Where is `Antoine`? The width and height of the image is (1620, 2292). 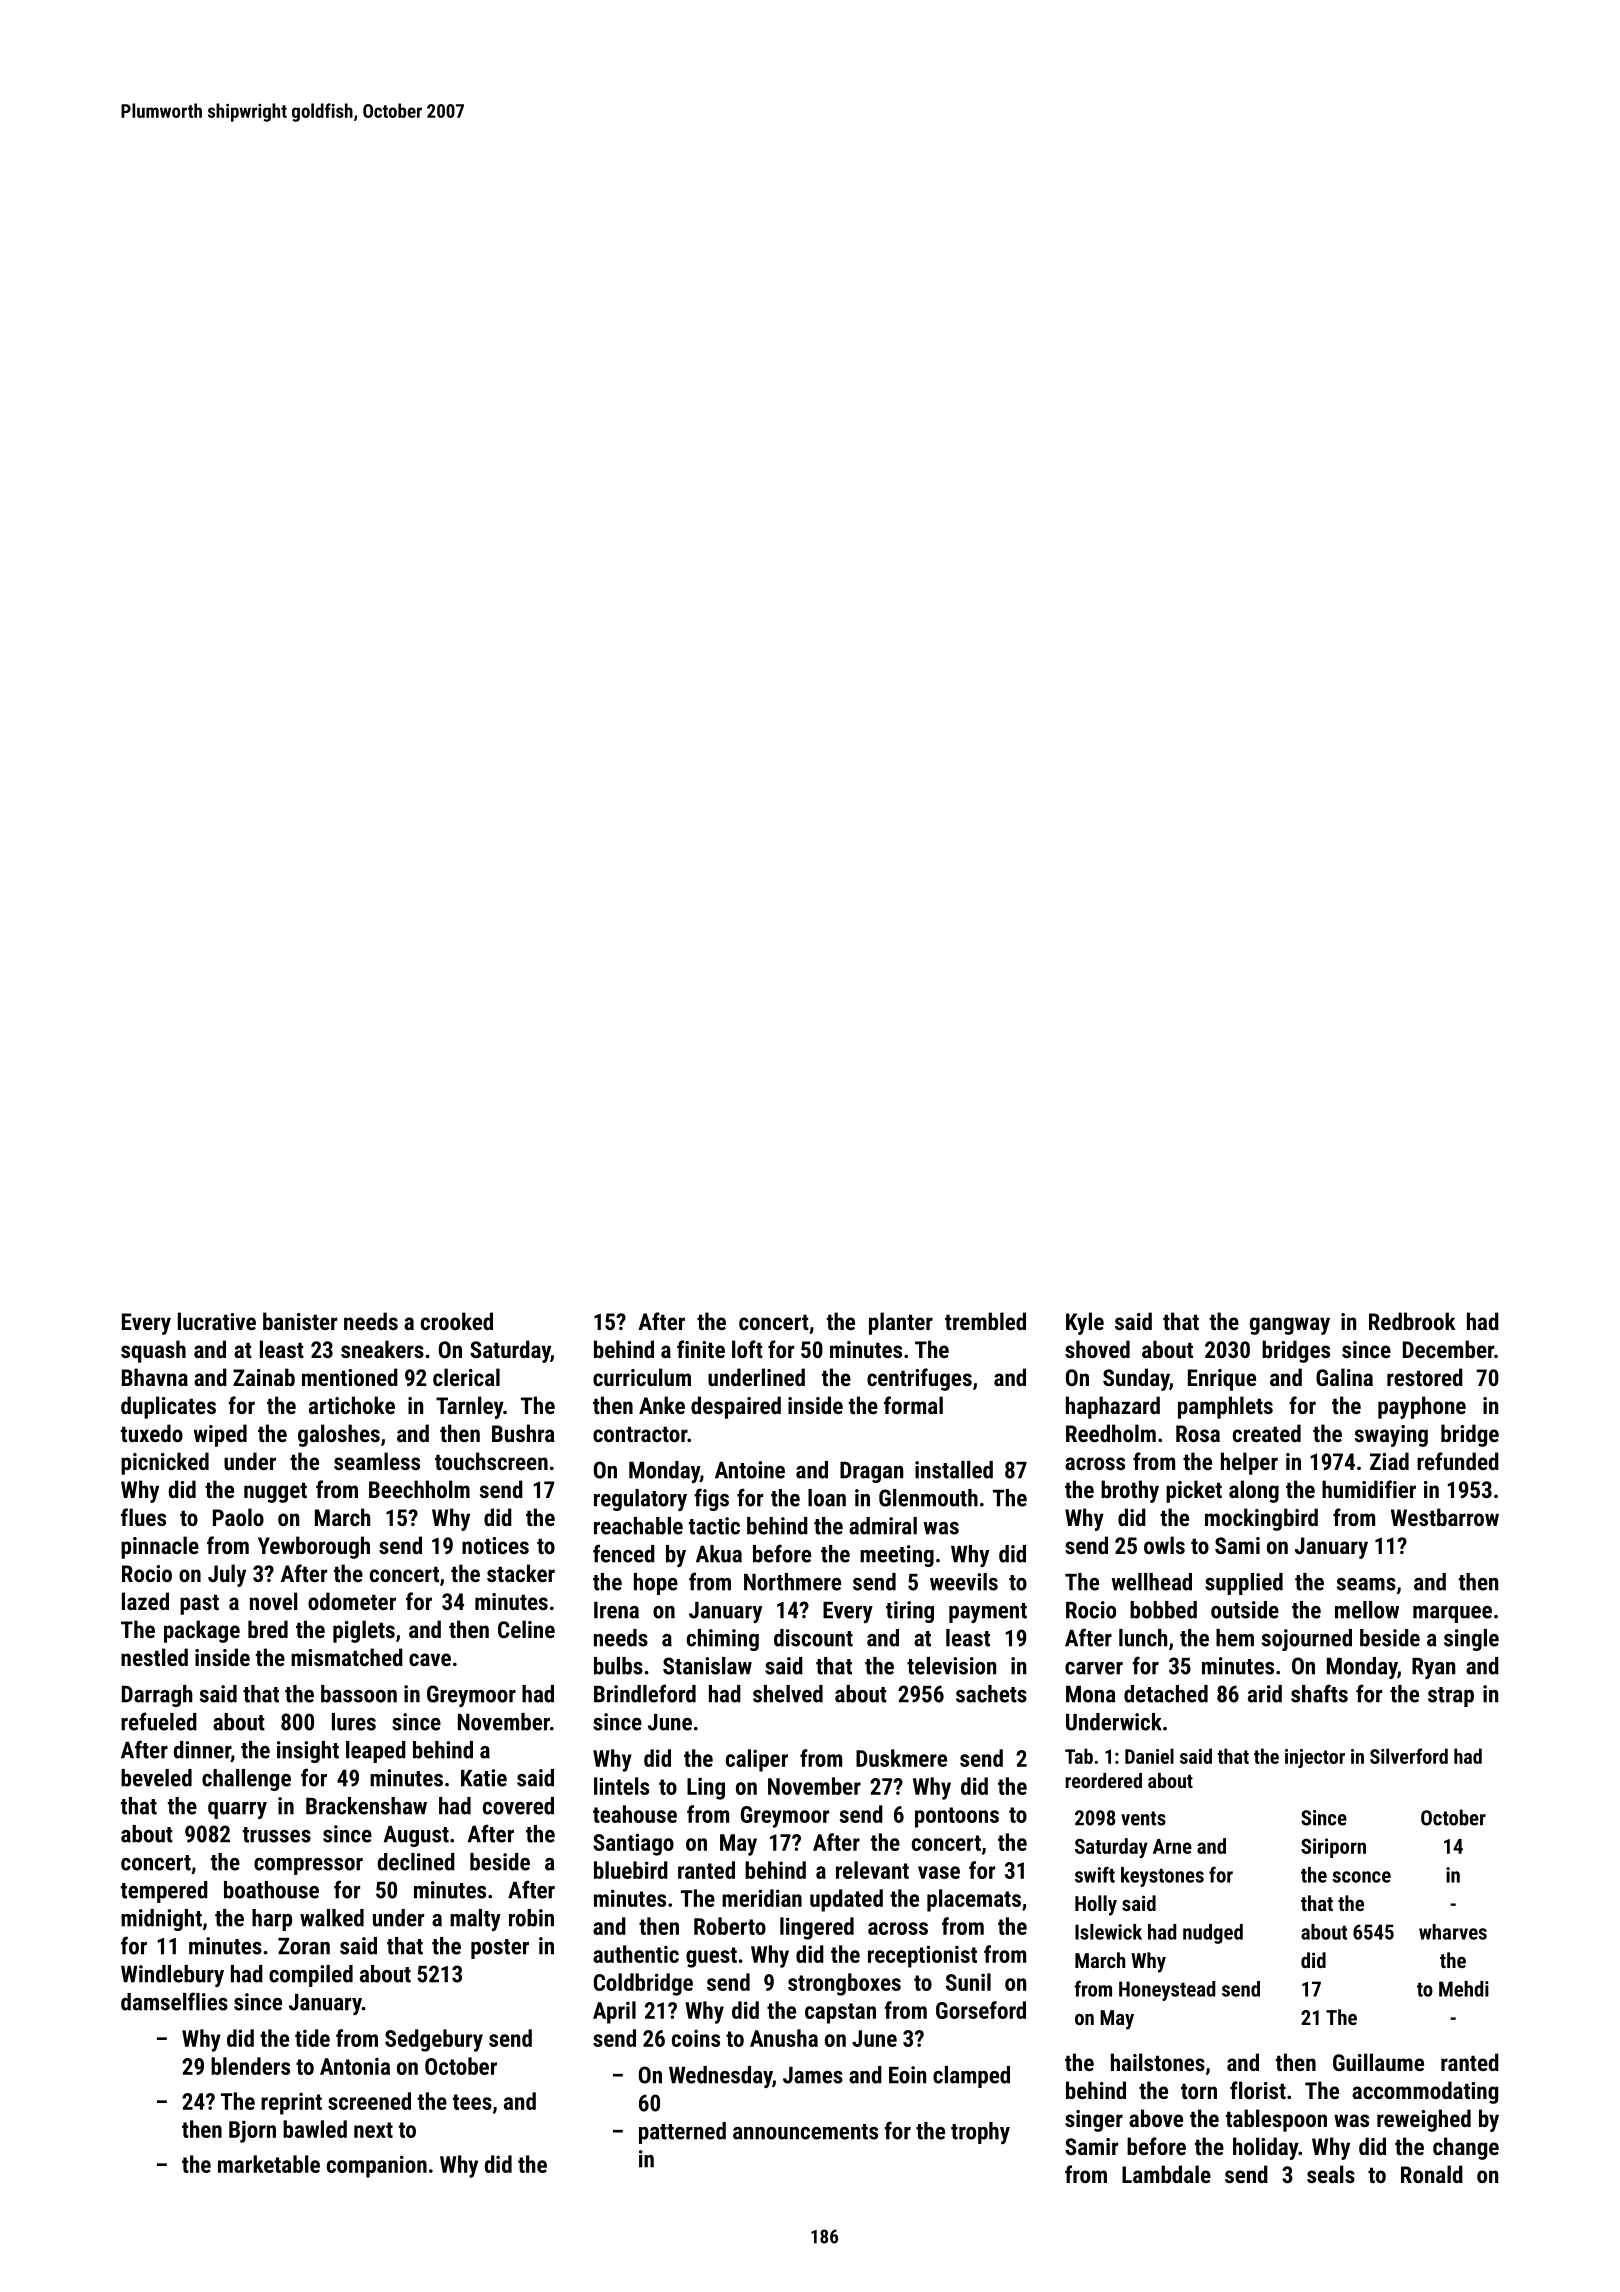 Antoine is located at coordinates (750, 1470).
